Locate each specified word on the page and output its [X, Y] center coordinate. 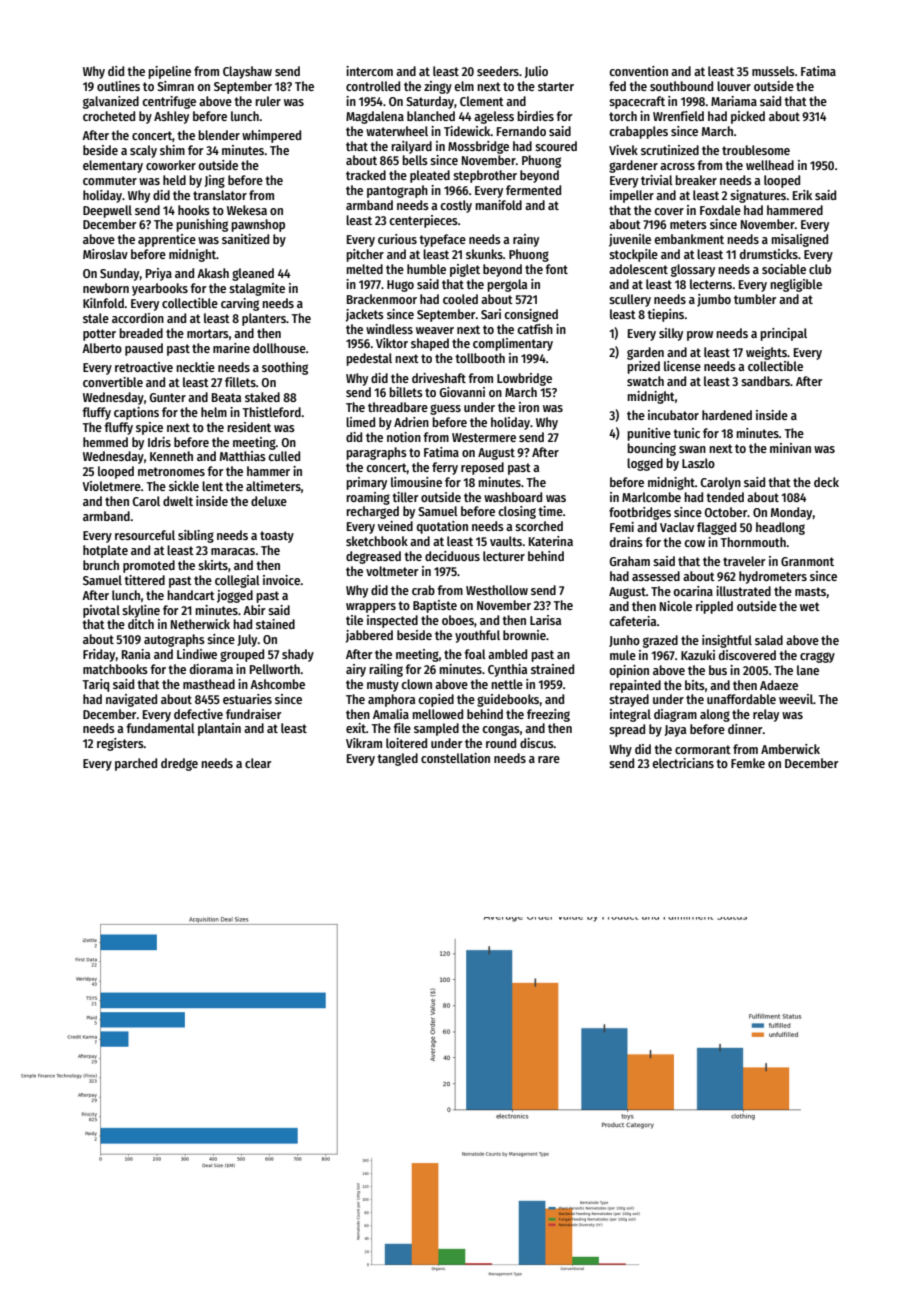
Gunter [167, 397]
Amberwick [790, 749]
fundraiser [254, 714]
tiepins [665, 315]
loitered [406, 743]
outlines [118, 86]
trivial [657, 180]
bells [415, 160]
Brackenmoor [382, 299]
